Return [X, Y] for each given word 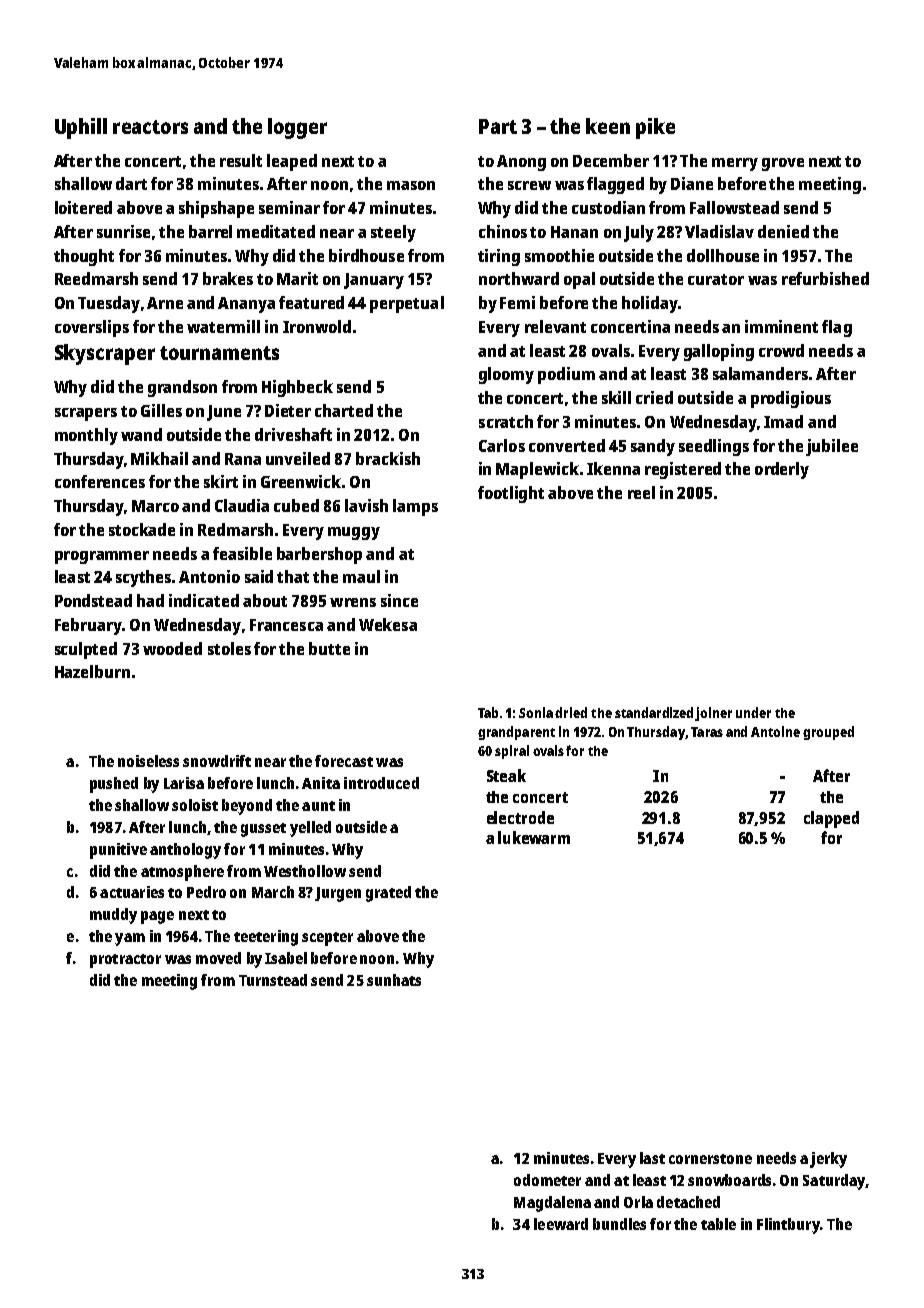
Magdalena [552, 1204]
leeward [561, 1224]
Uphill [81, 128]
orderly [782, 470]
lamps [415, 507]
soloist [195, 805]
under [753, 712]
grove [783, 164]
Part [498, 126]
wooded [172, 648]
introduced [381, 783]
